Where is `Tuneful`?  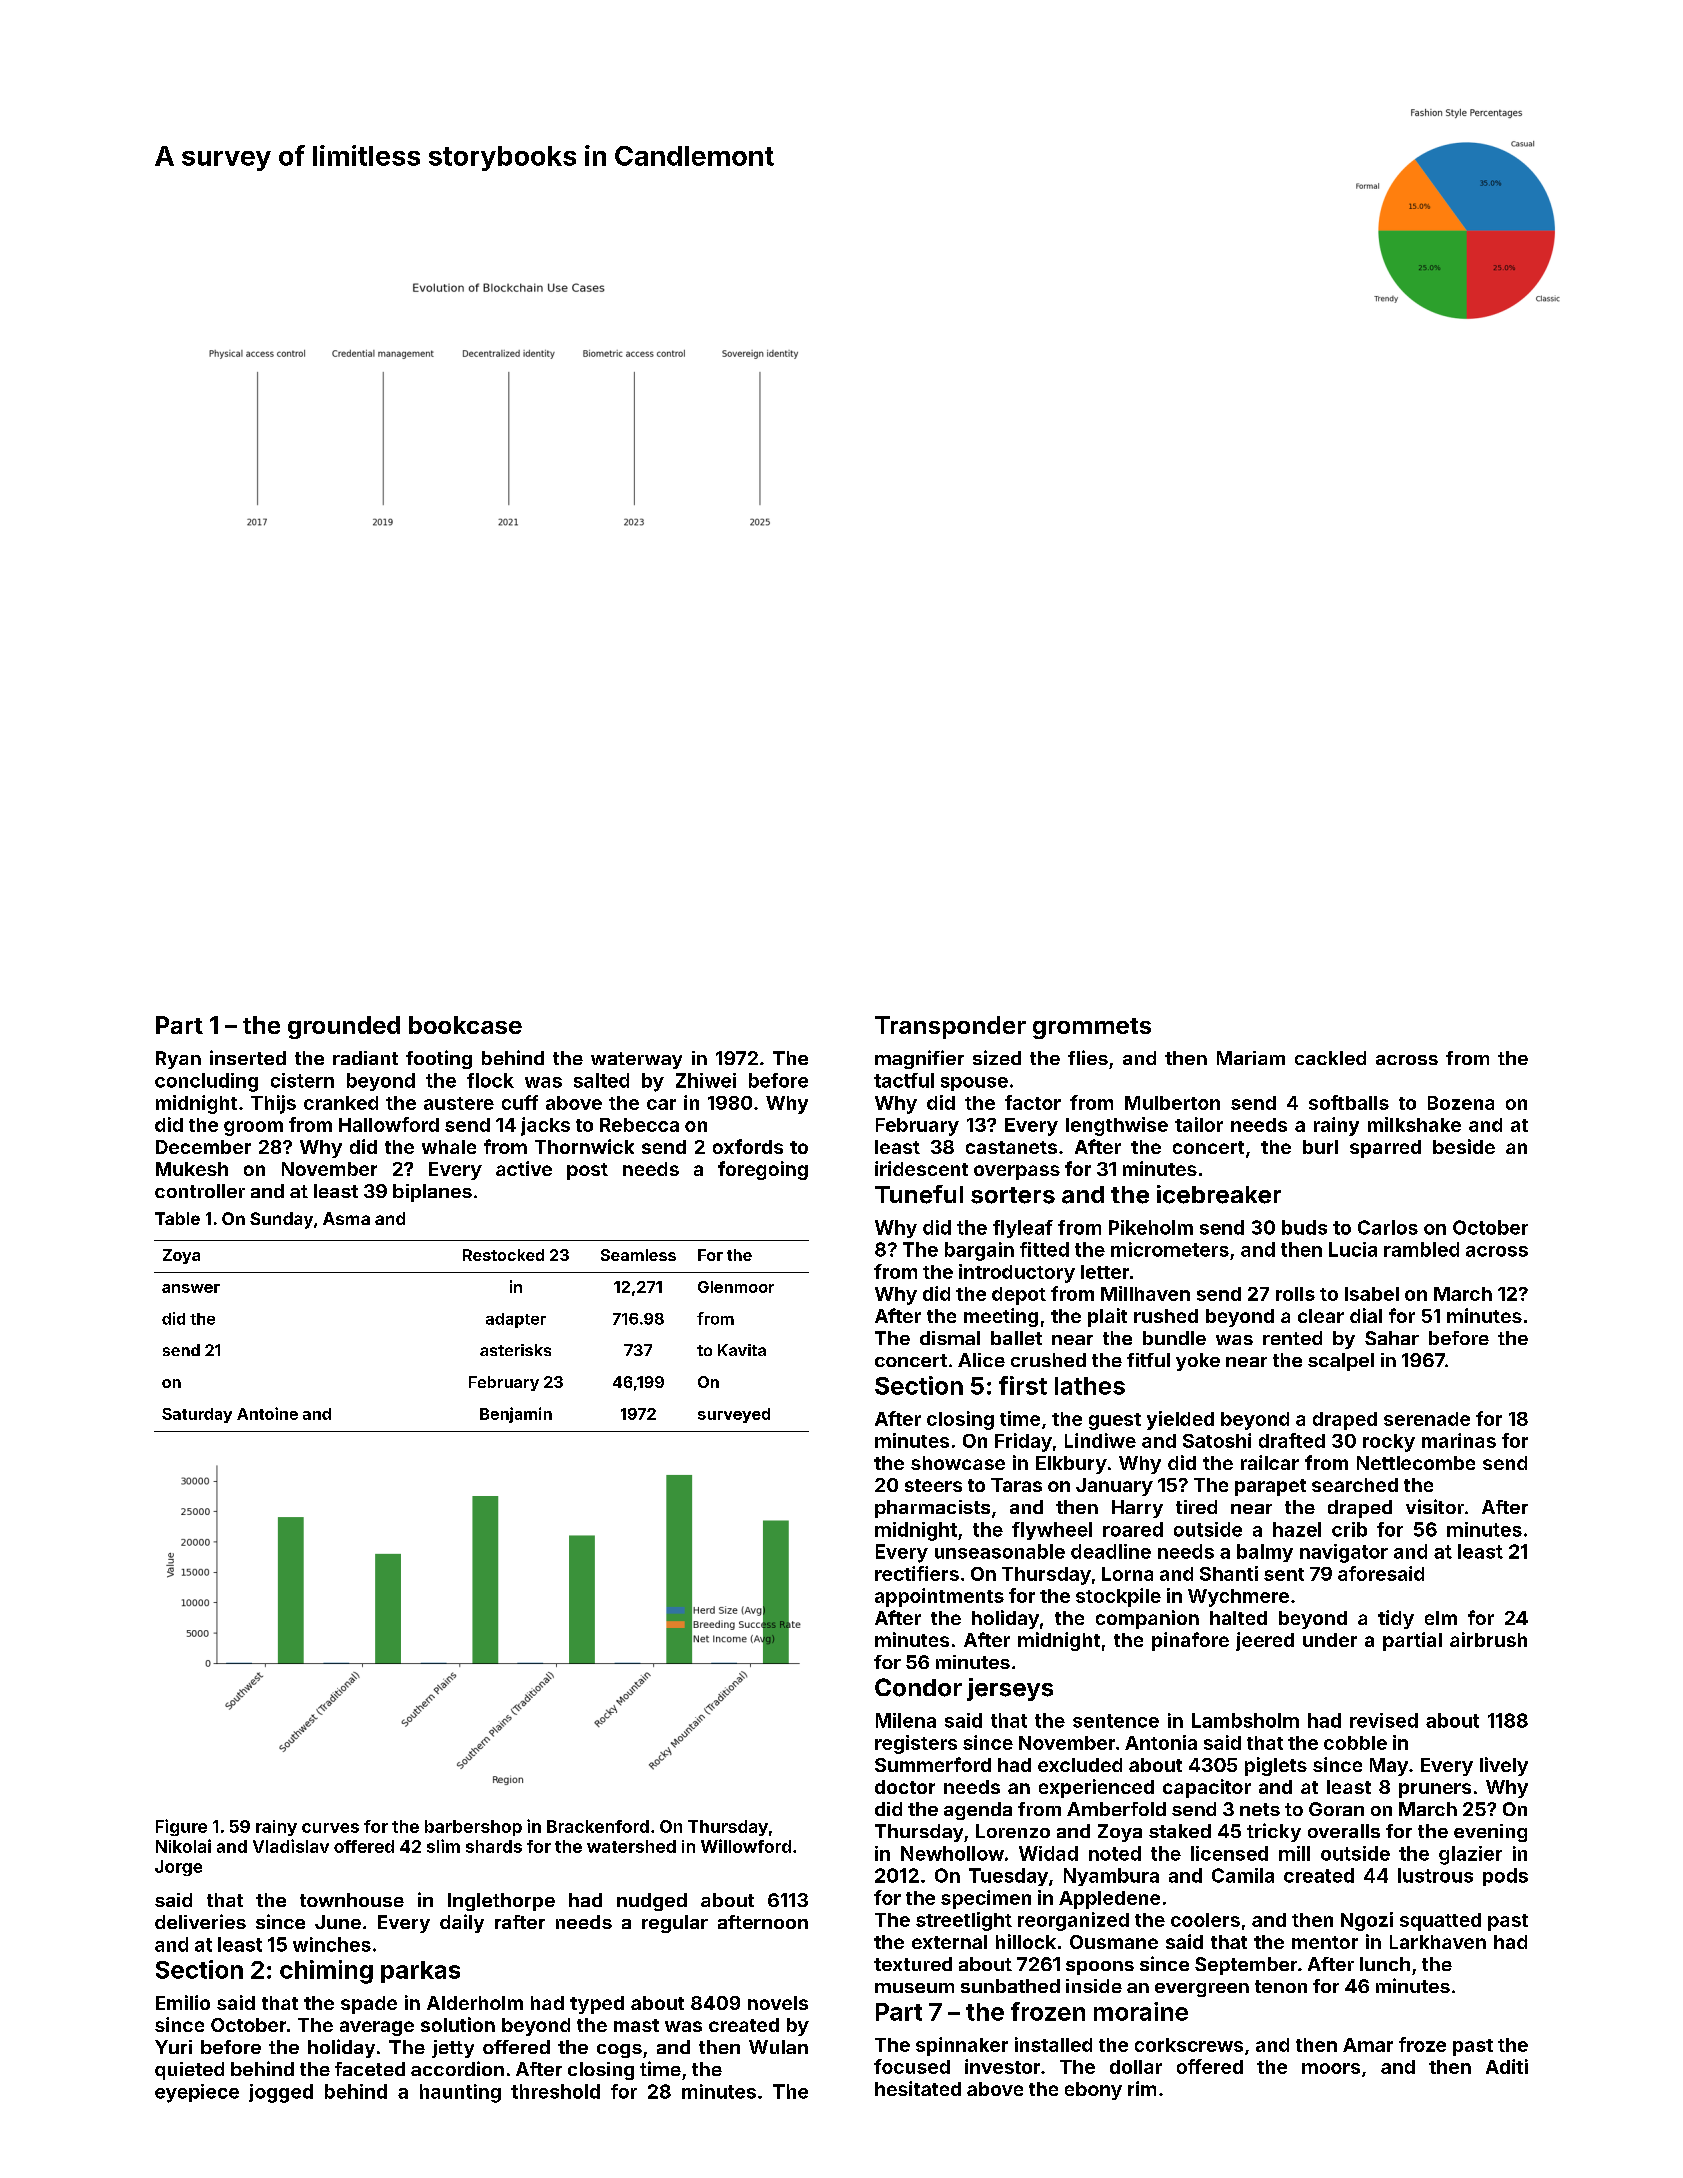
Tuneful is located at coordinates (919, 1194).
